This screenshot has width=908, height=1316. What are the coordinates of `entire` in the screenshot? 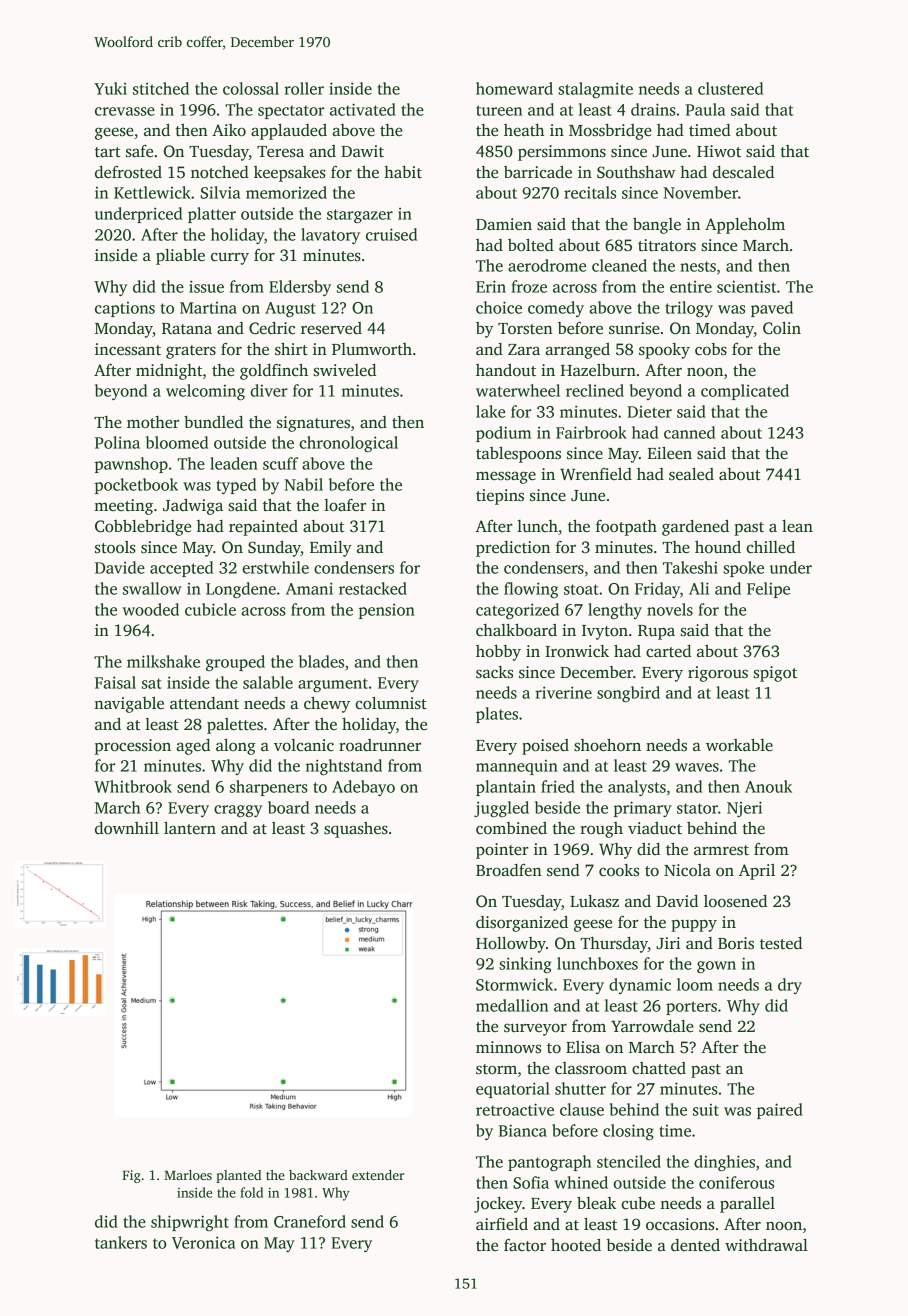 It's located at (691, 287).
